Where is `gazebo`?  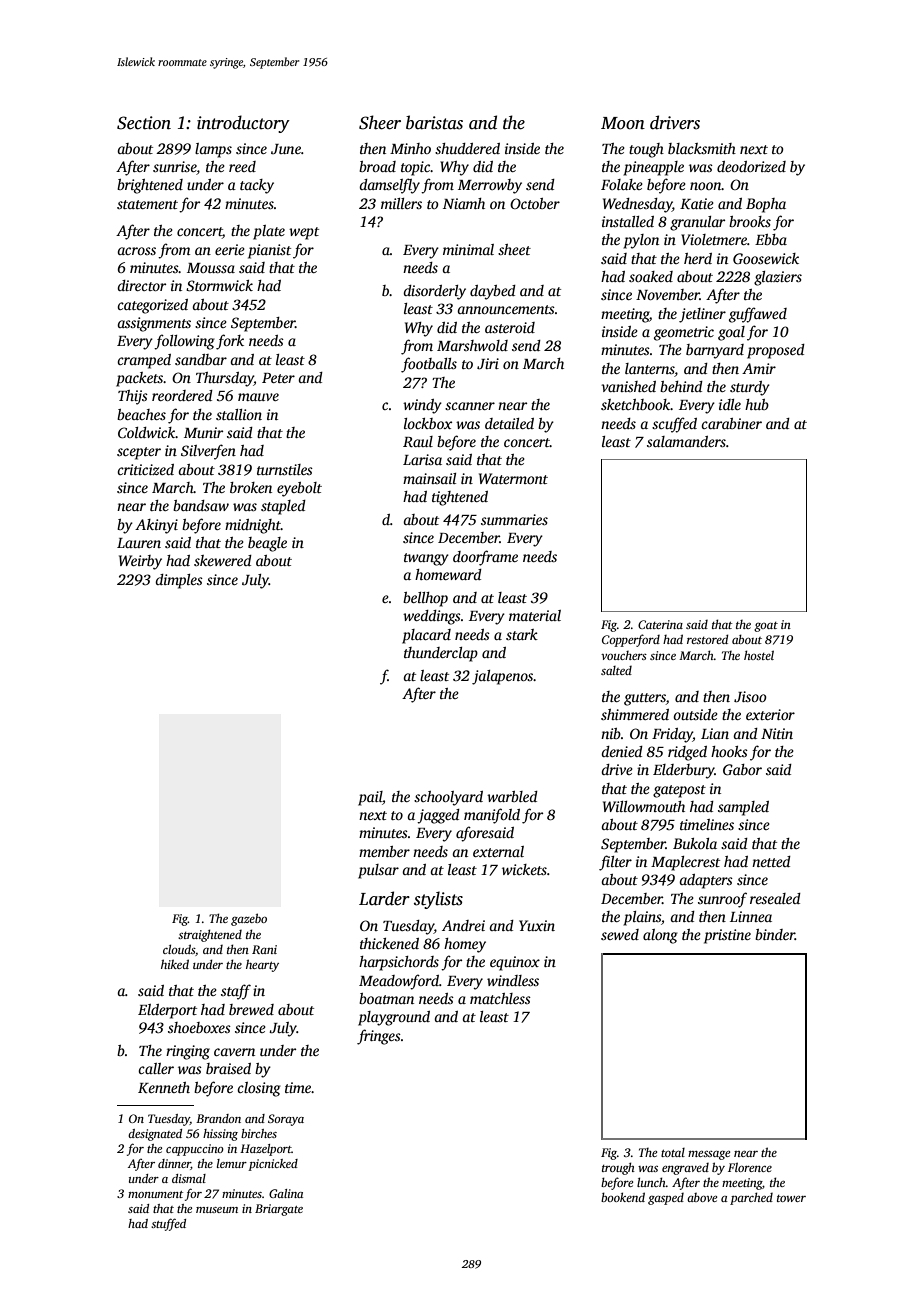
gazebo is located at coordinates (249, 919).
